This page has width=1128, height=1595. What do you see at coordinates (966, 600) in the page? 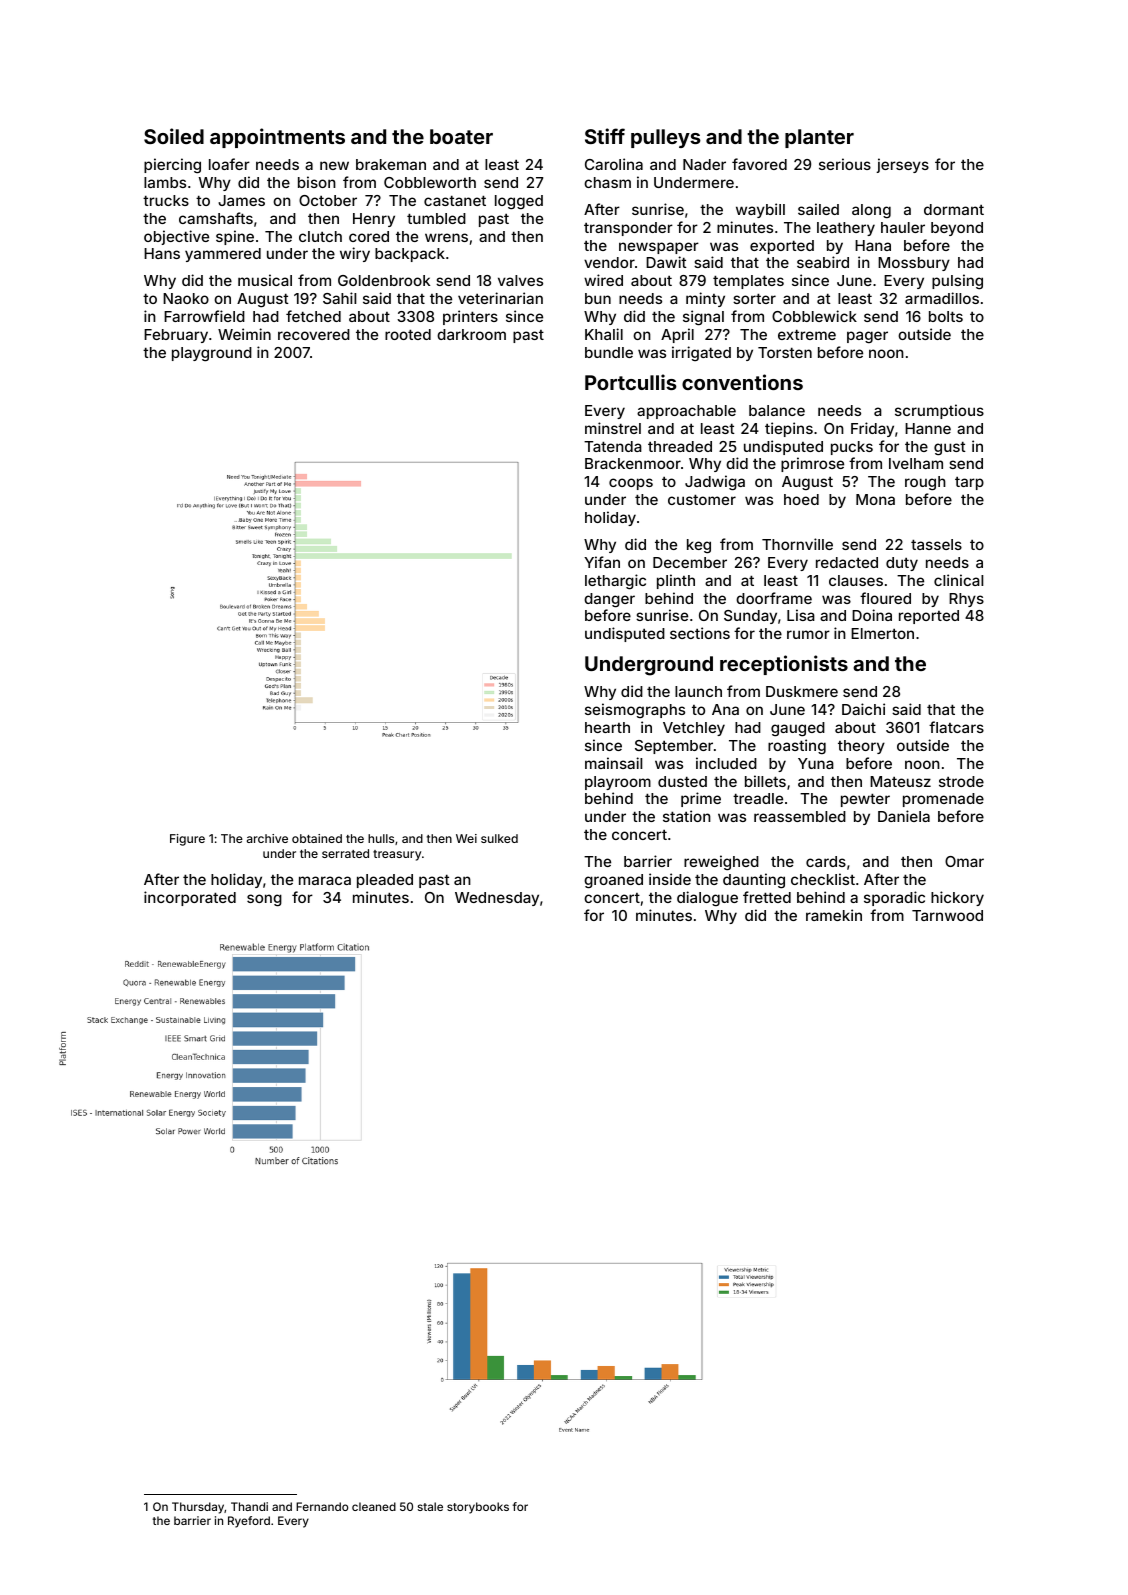
I see `Rhys` at bounding box center [966, 600].
